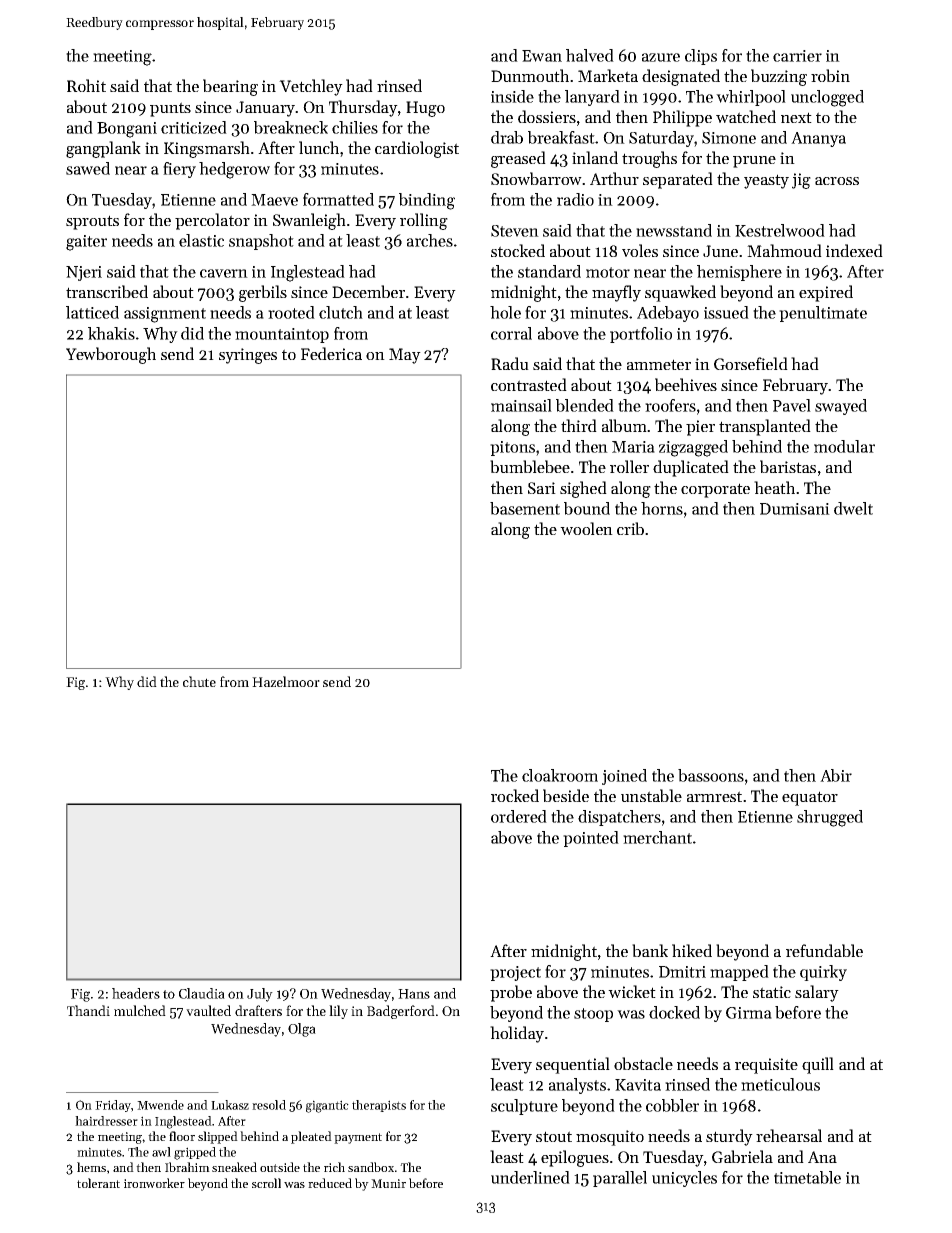 The width and height of the document is (952, 1233). What do you see at coordinates (751, 363) in the document?
I see `Gorsefield` at bounding box center [751, 363].
